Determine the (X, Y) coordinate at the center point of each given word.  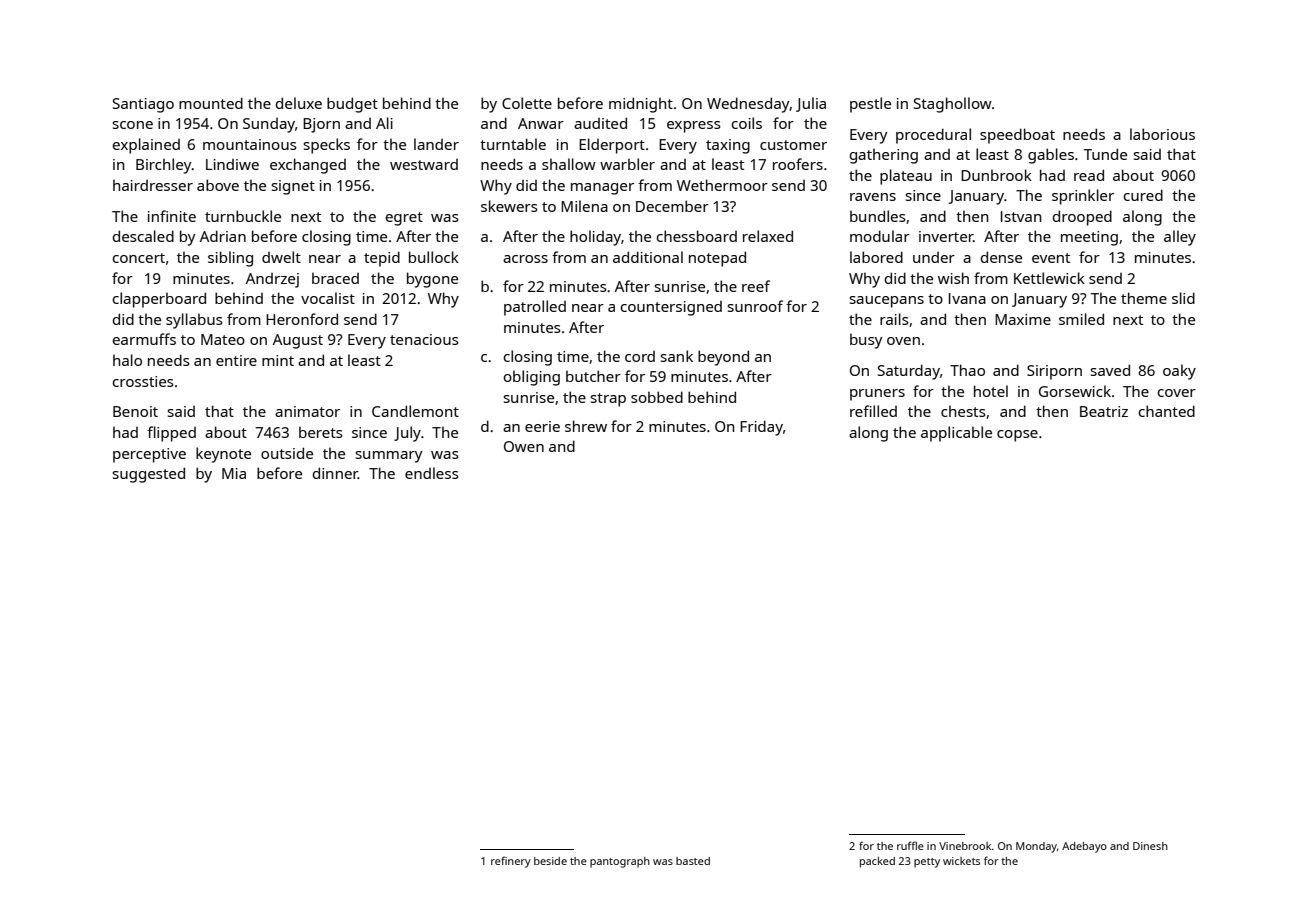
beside (550, 861)
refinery (511, 862)
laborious (1162, 134)
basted (693, 861)
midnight (641, 105)
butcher (593, 376)
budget (352, 105)
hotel (991, 391)
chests (963, 411)
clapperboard (159, 300)
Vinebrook (965, 846)
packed (877, 862)
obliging (532, 378)
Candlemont (415, 411)
